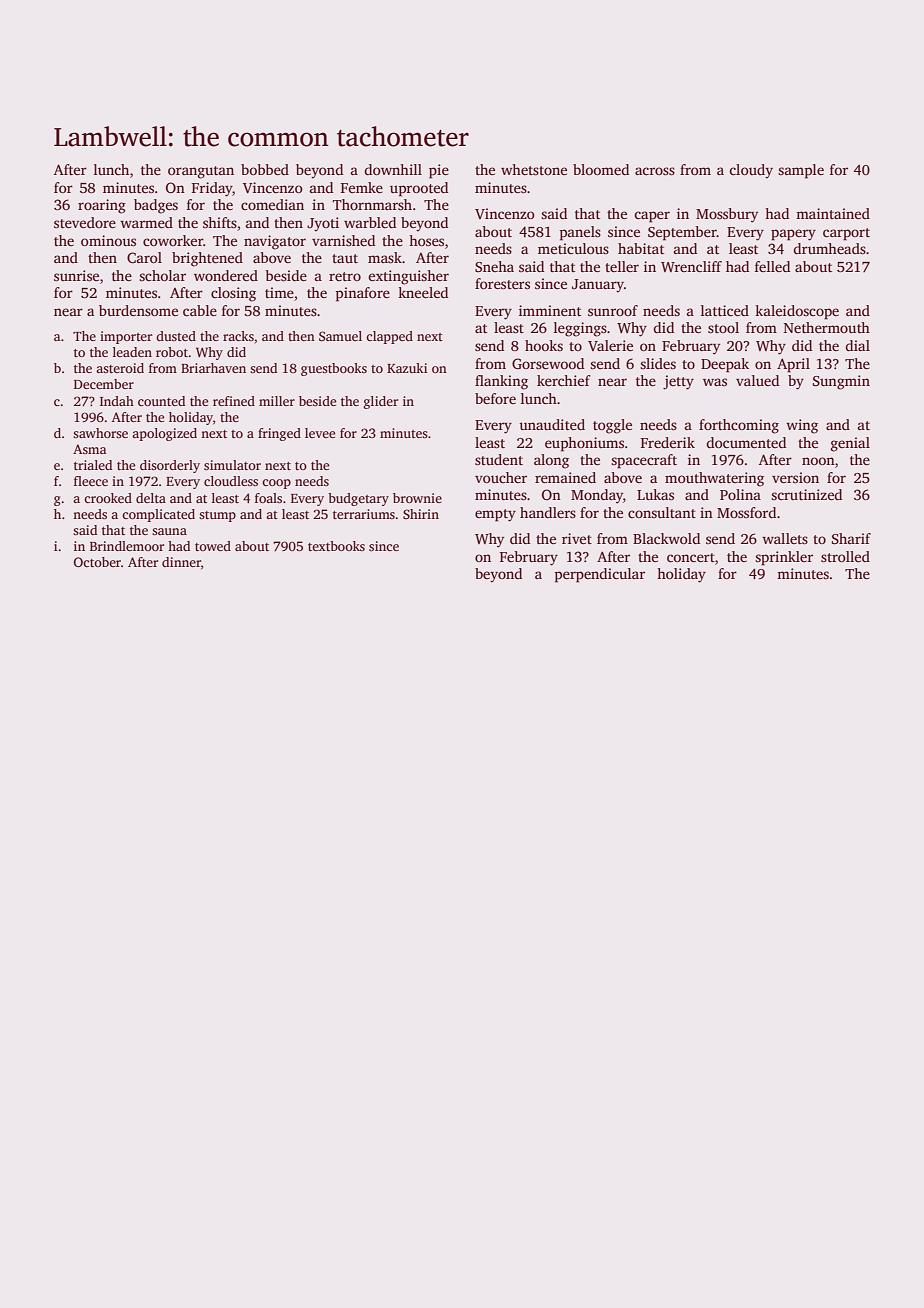  Describe the element at coordinates (658, 363) in the image. I see `slides` at that location.
